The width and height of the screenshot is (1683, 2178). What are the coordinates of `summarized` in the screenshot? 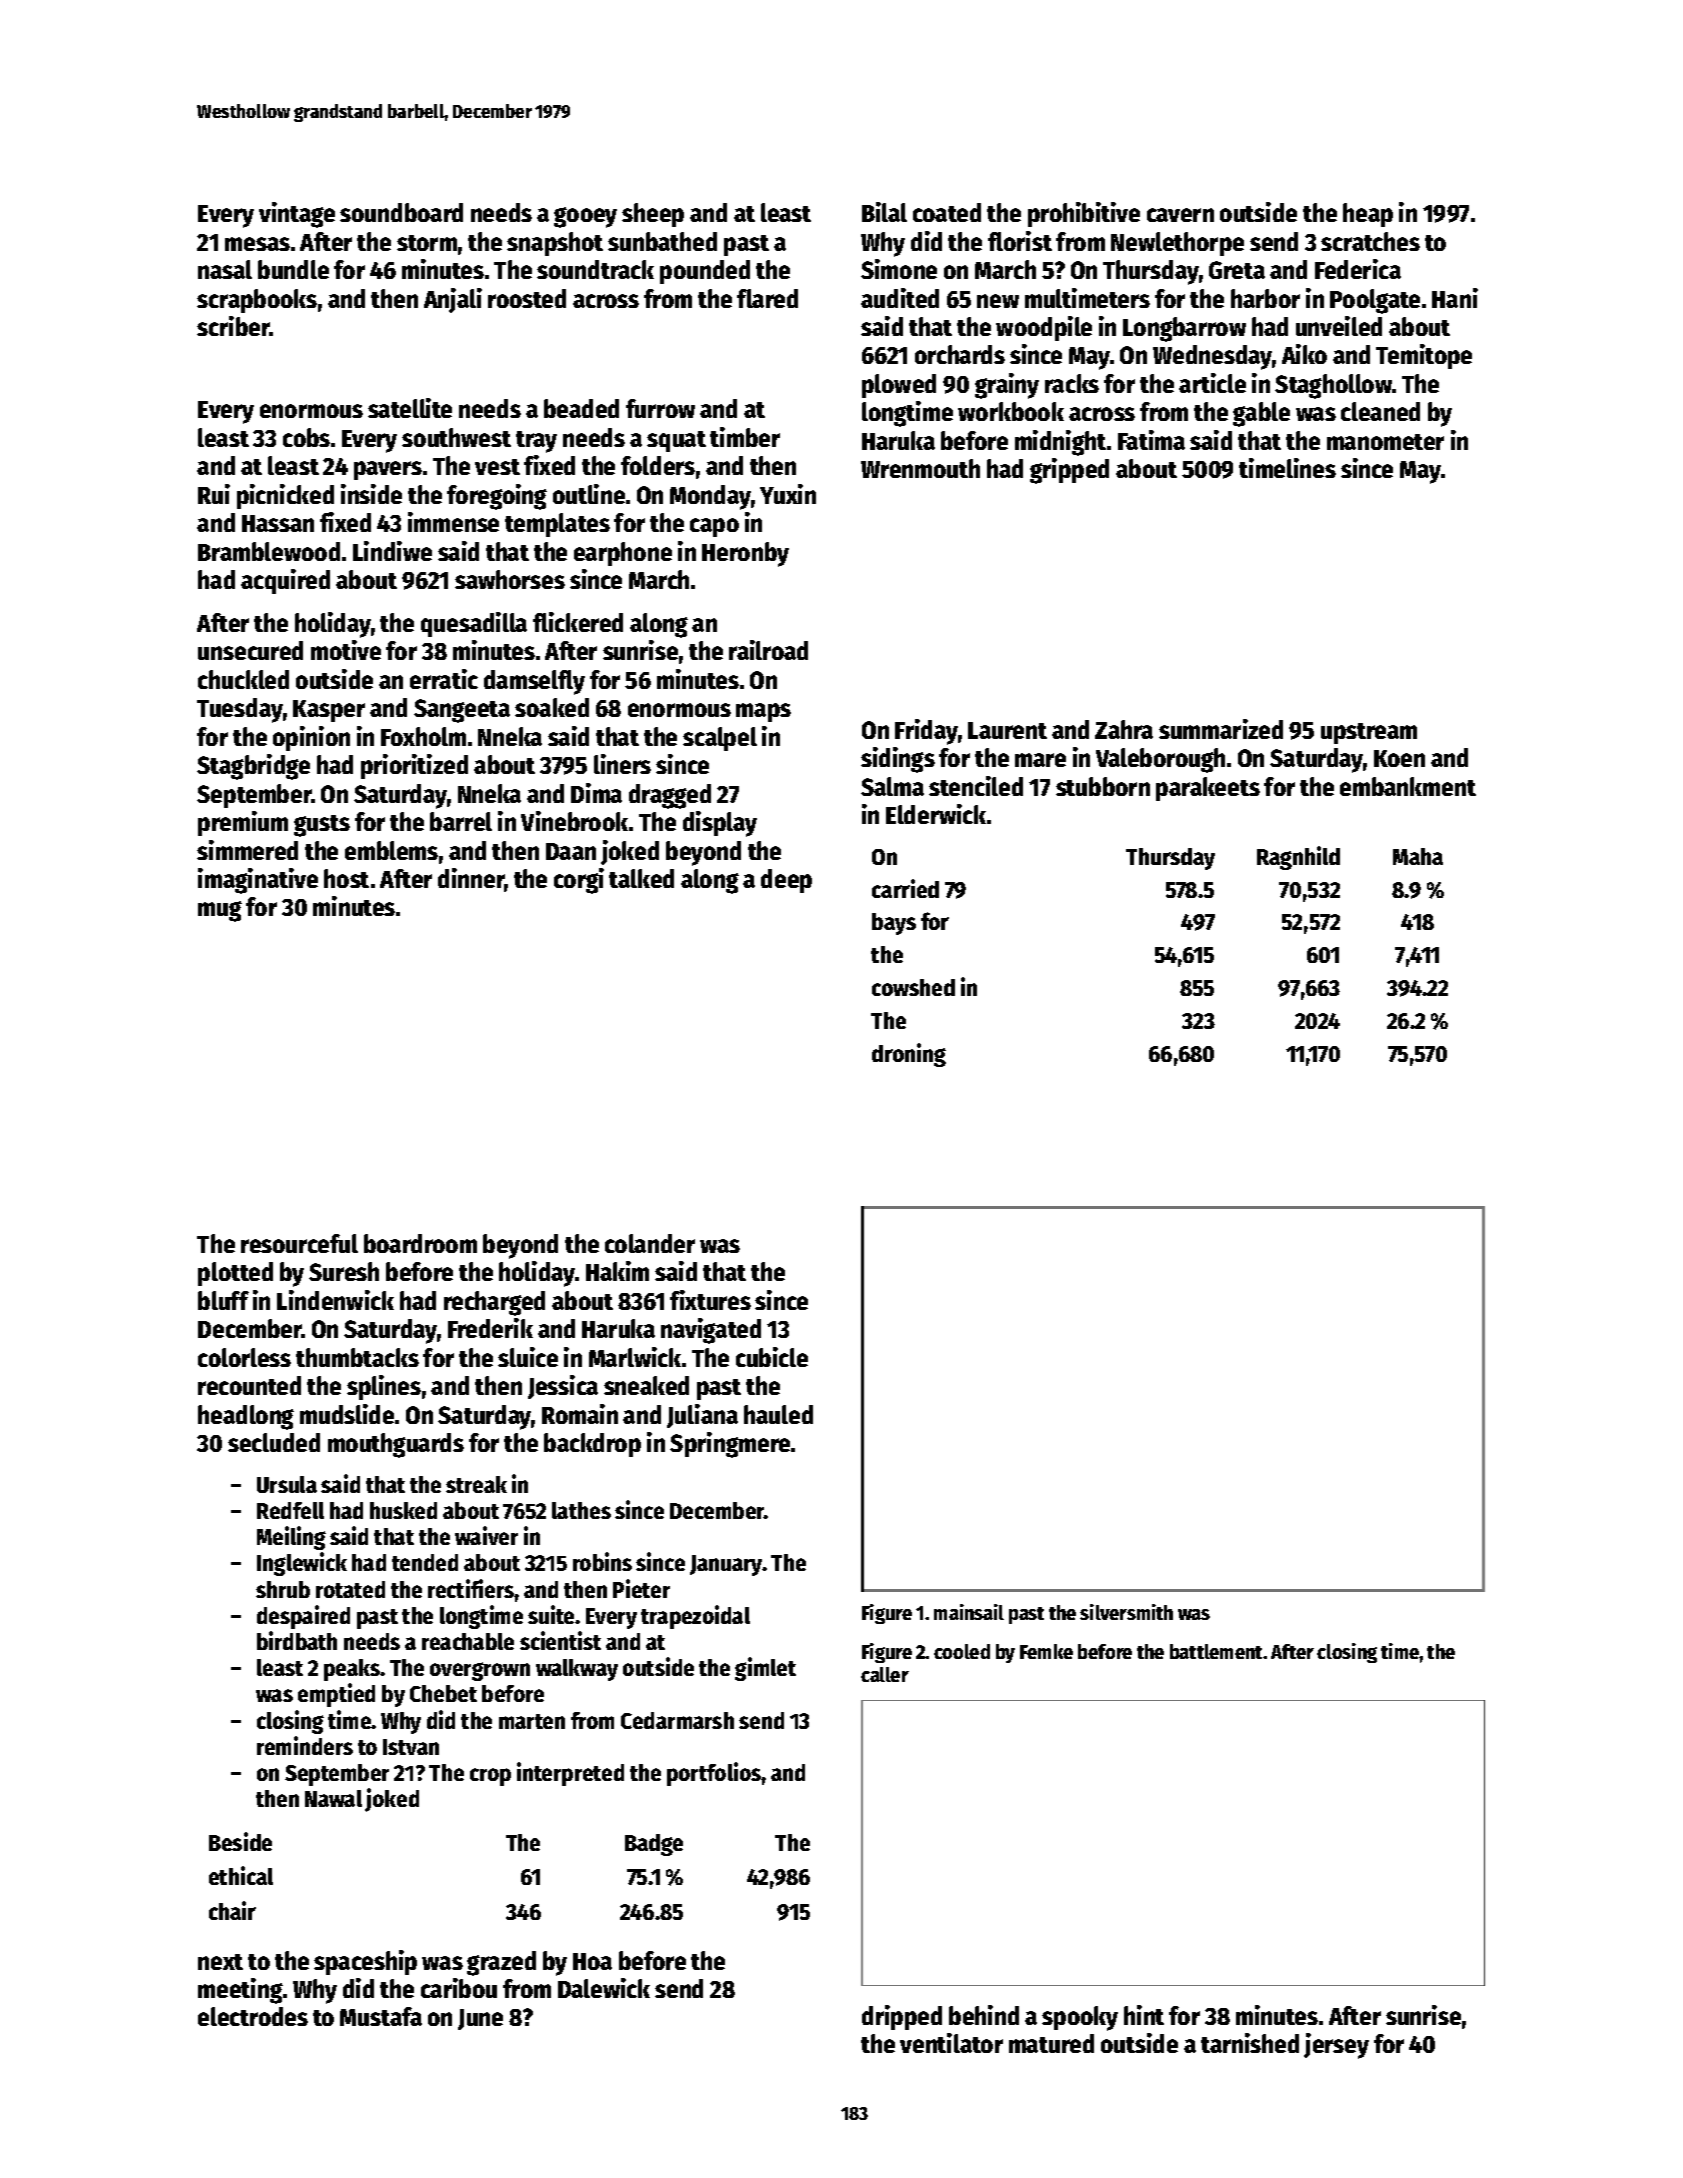 It's located at (1221, 729).
